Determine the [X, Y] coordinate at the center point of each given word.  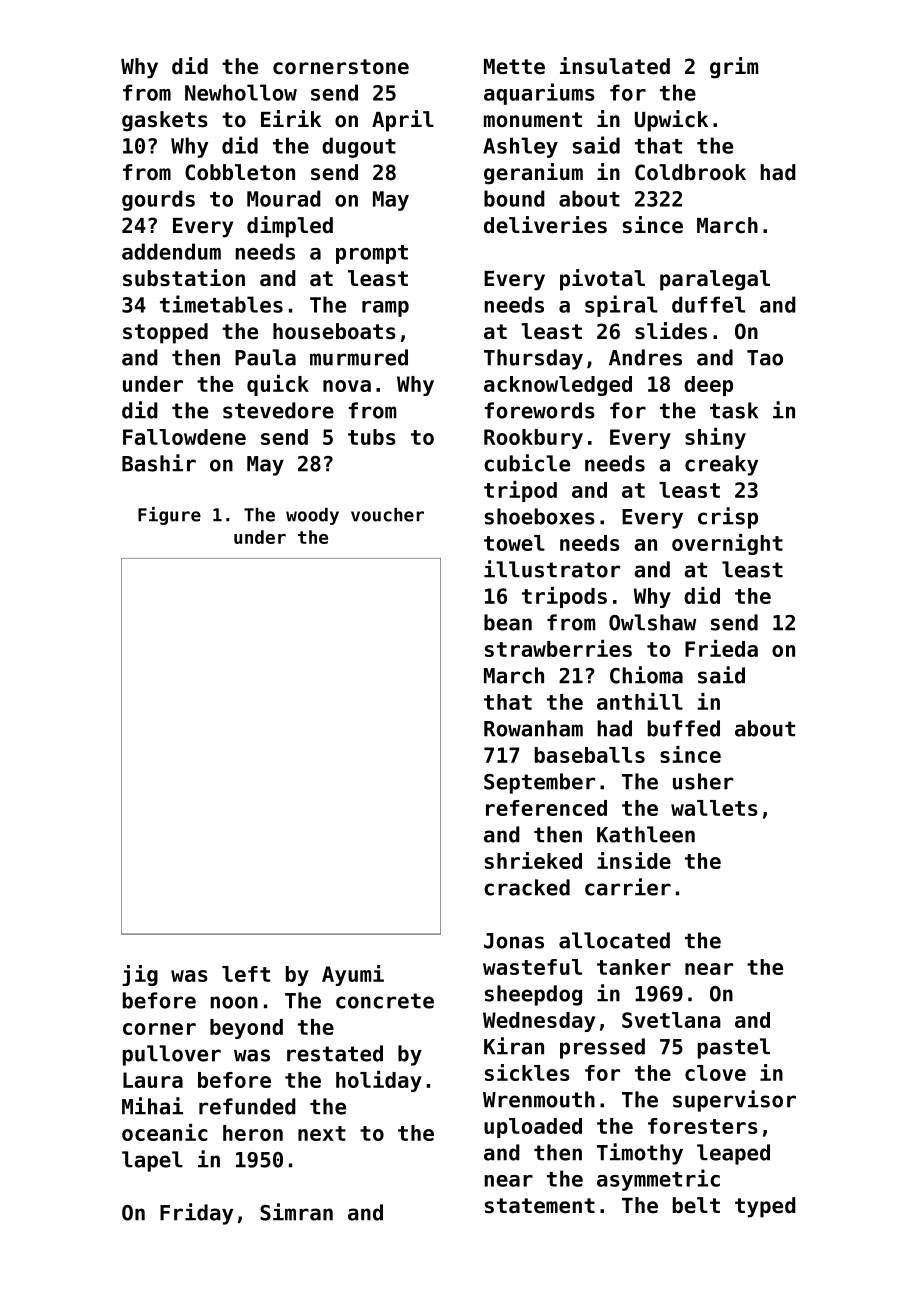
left [246, 974]
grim [734, 68]
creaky [721, 465]
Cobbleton [240, 172]
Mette [514, 67]
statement [540, 1206]
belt [696, 1205]
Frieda [721, 648]
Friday [196, 1214]
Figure [169, 516]
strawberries [558, 648]
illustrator [552, 569]
